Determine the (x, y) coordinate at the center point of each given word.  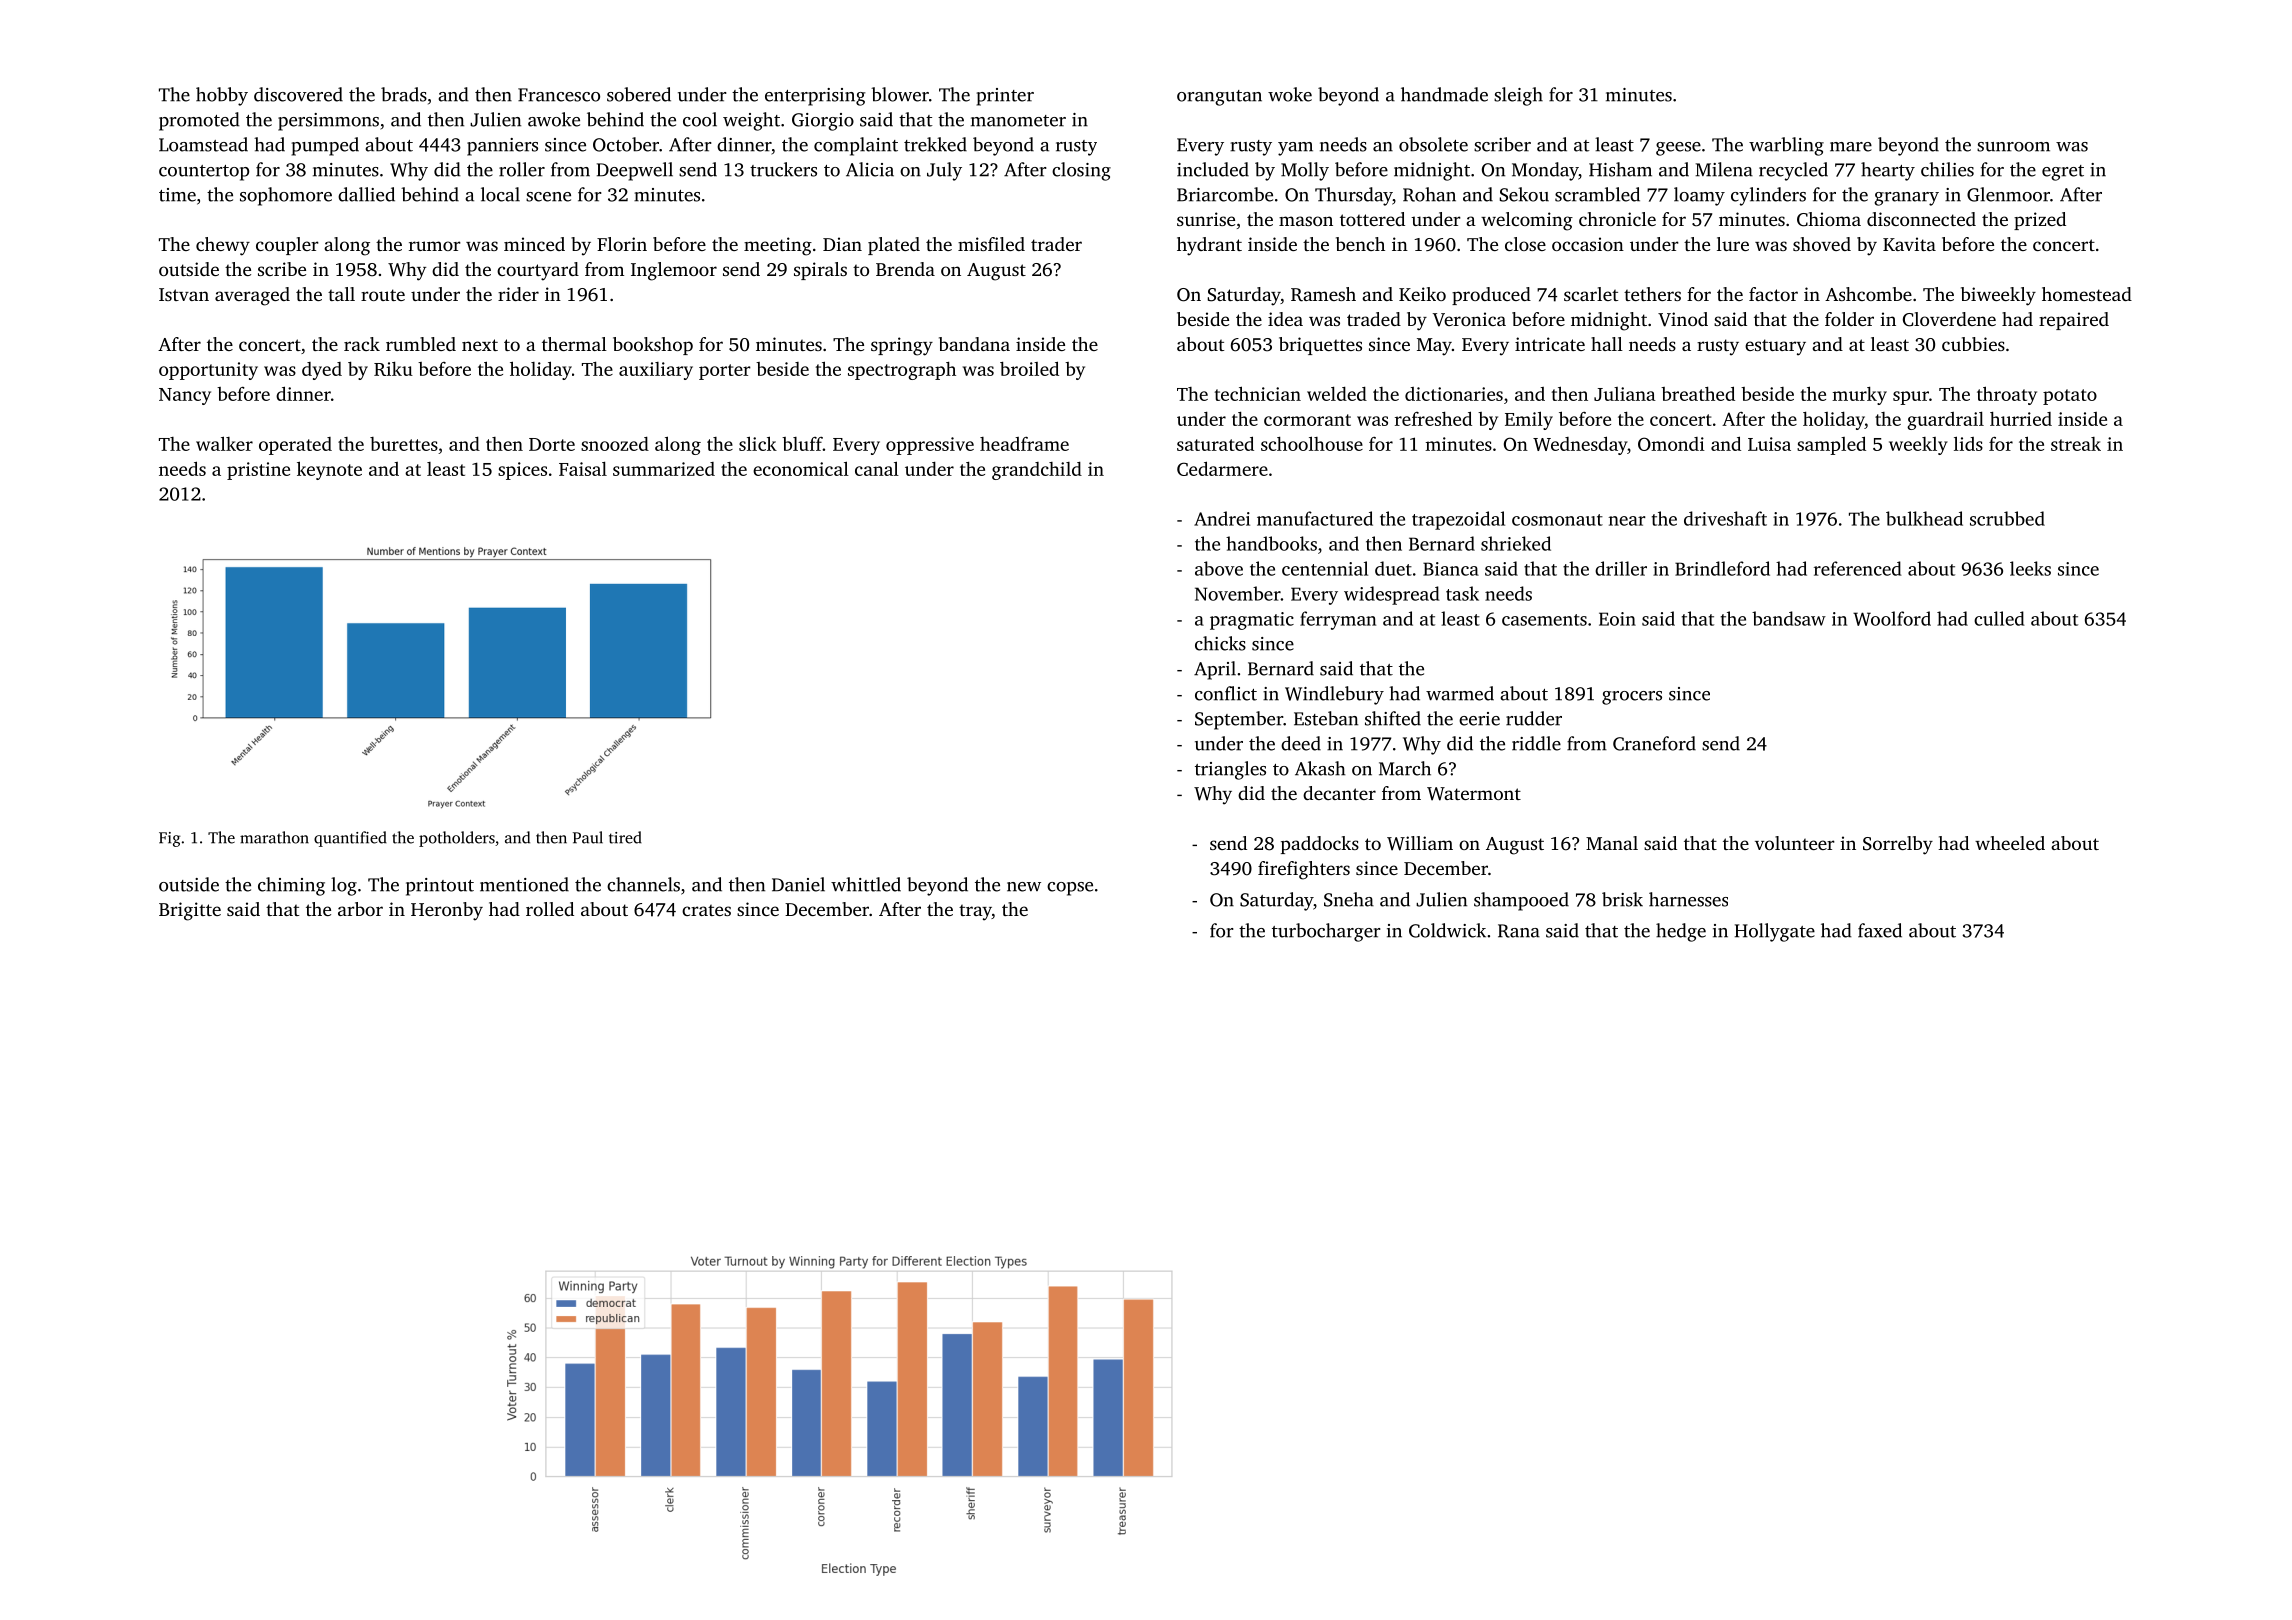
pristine (258, 471)
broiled (1029, 368)
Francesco (559, 95)
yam (1295, 149)
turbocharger (1326, 932)
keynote (329, 470)
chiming (291, 886)
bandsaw (1789, 618)
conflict (1226, 693)
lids (1968, 443)
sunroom (2013, 147)
